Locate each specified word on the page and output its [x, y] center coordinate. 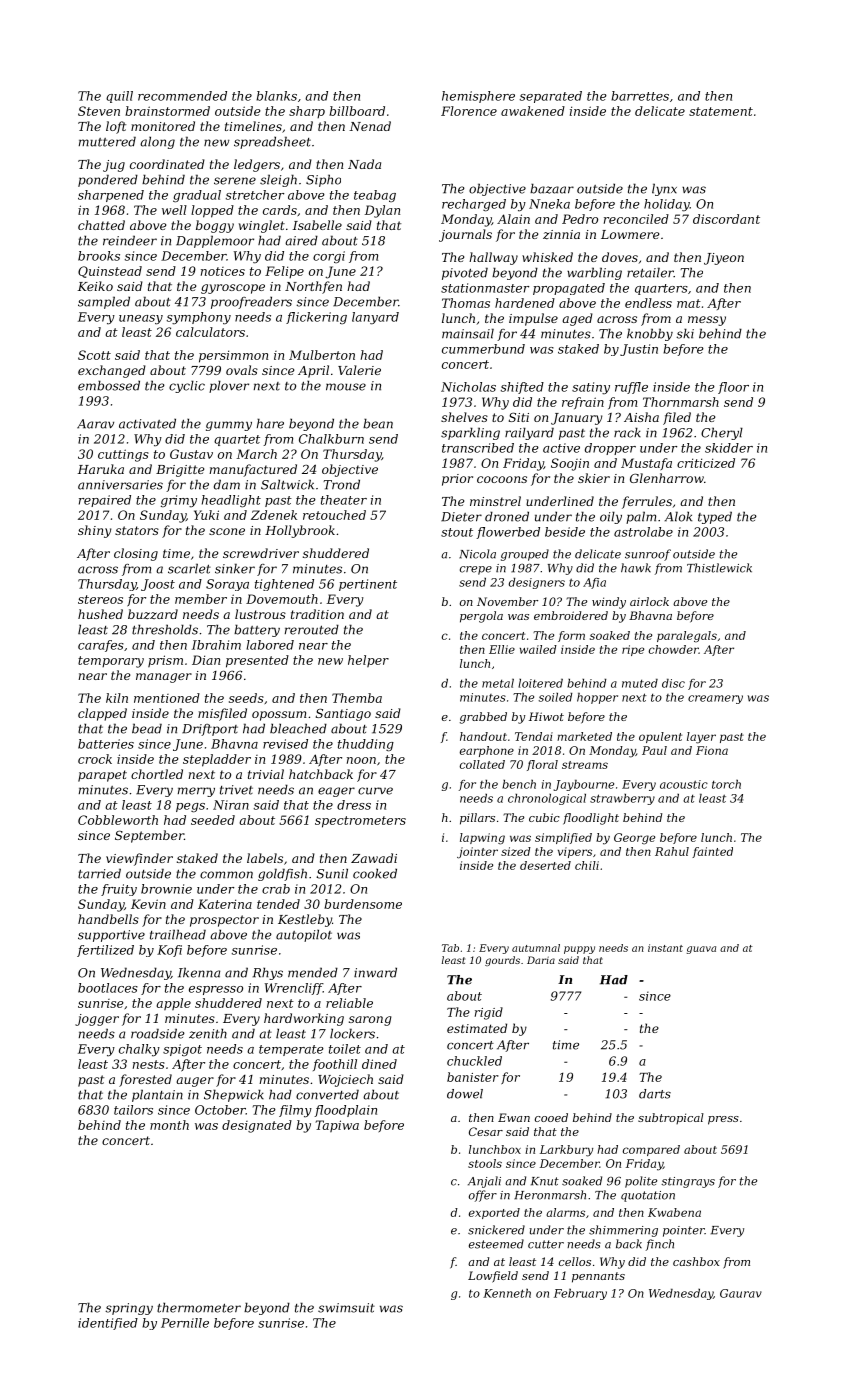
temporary [111, 662]
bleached [298, 728]
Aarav [95, 424]
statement [721, 111]
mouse [346, 387]
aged [577, 319]
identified [108, 1324]
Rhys [268, 973]
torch [726, 784]
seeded [213, 820]
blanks [276, 96]
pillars [477, 819]
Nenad [370, 126]
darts [655, 1094]
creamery [715, 699]
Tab [450, 948]
